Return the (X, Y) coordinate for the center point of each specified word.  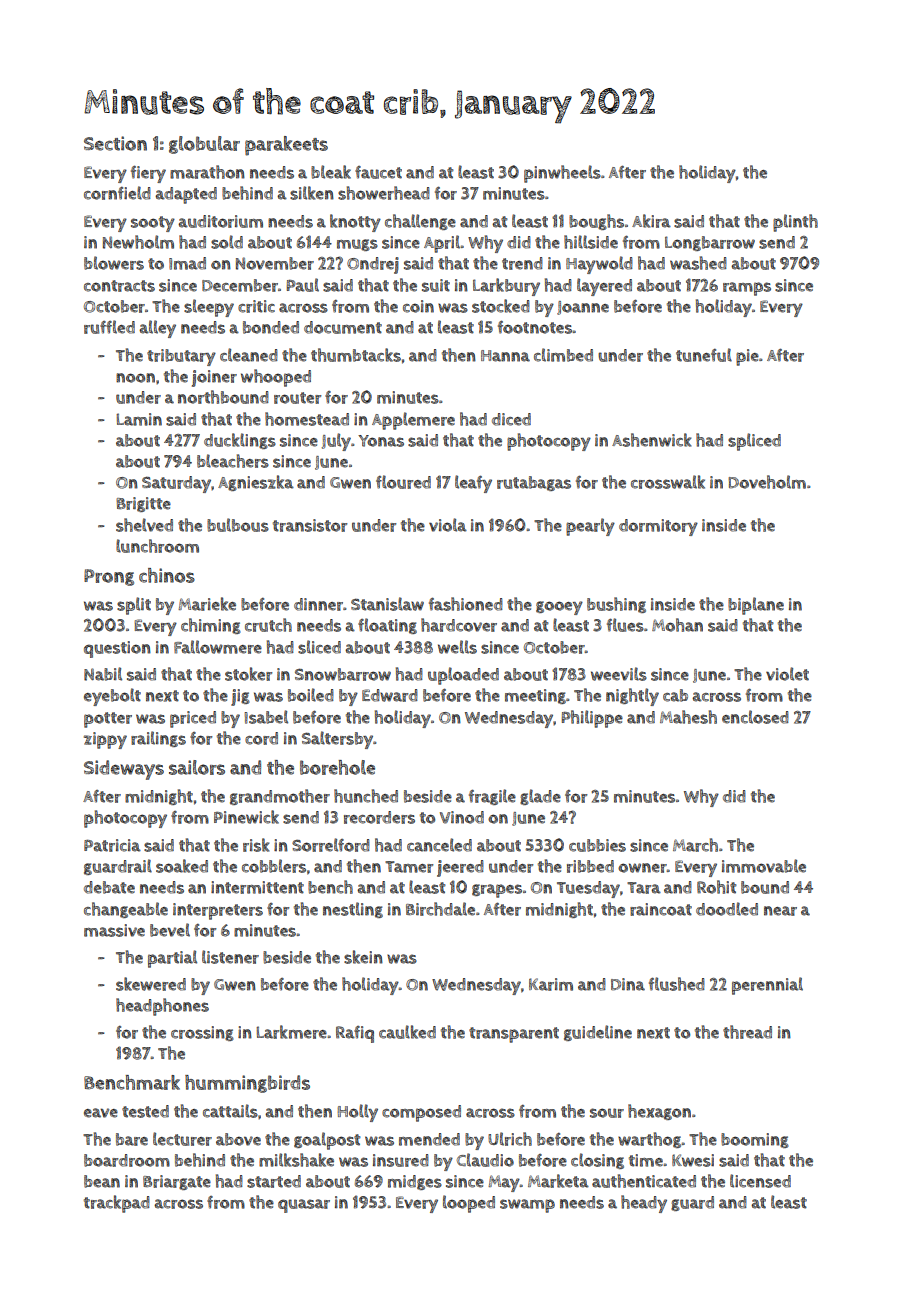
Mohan (677, 625)
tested (145, 1111)
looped (469, 1204)
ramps (747, 289)
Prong (109, 577)
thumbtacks (356, 355)
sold (227, 242)
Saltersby (338, 740)
